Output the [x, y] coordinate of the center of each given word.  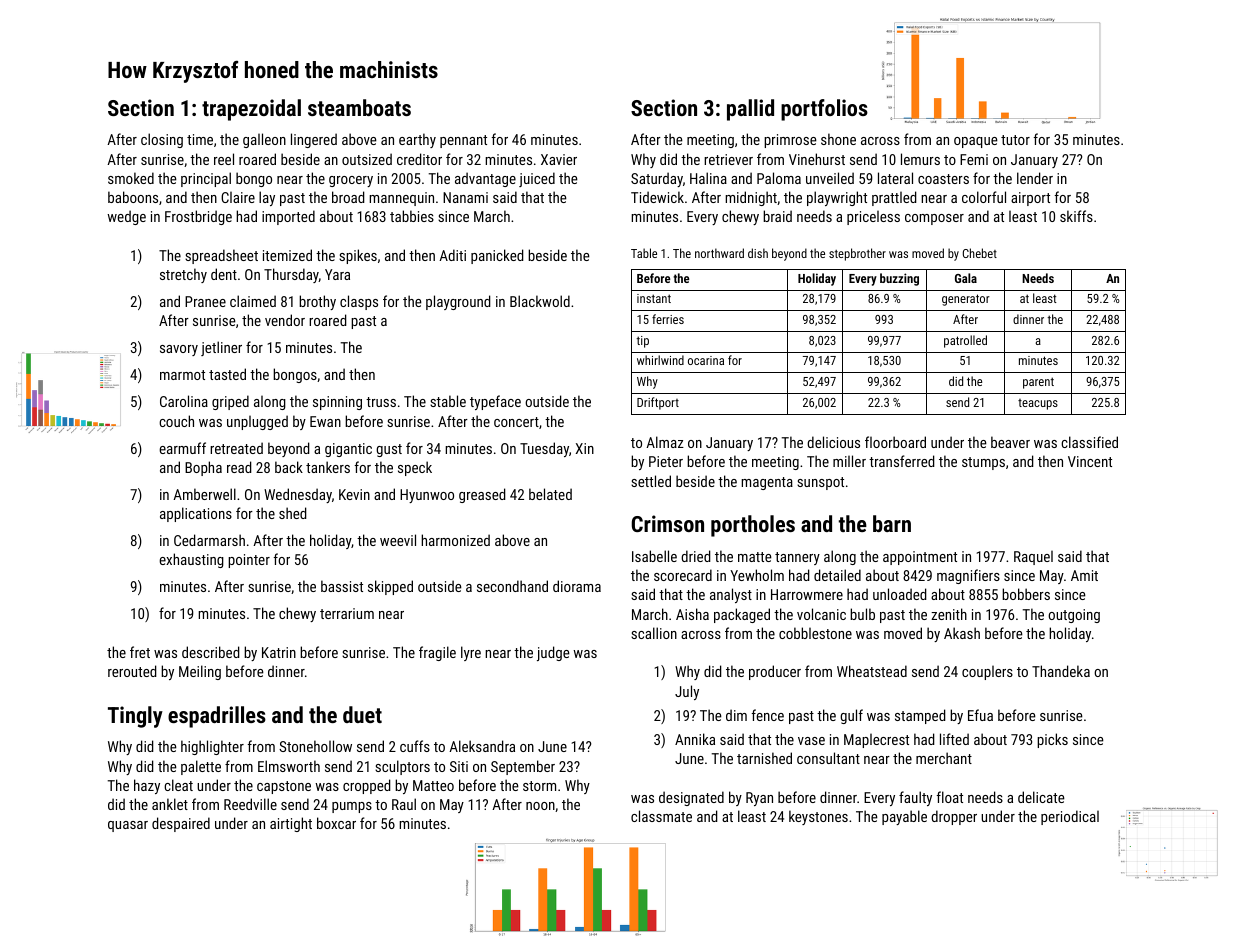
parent [1038, 383]
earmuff [182, 448]
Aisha [692, 614]
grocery [351, 181]
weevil [398, 540]
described [211, 652]
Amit [1084, 575]
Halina [708, 178]
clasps [359, 302]
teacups [1038, 404]
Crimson [667, 523]
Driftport [658, 403]
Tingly [135, 717]
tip [642, 342]
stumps [983, 463]
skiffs [1076, 216]
